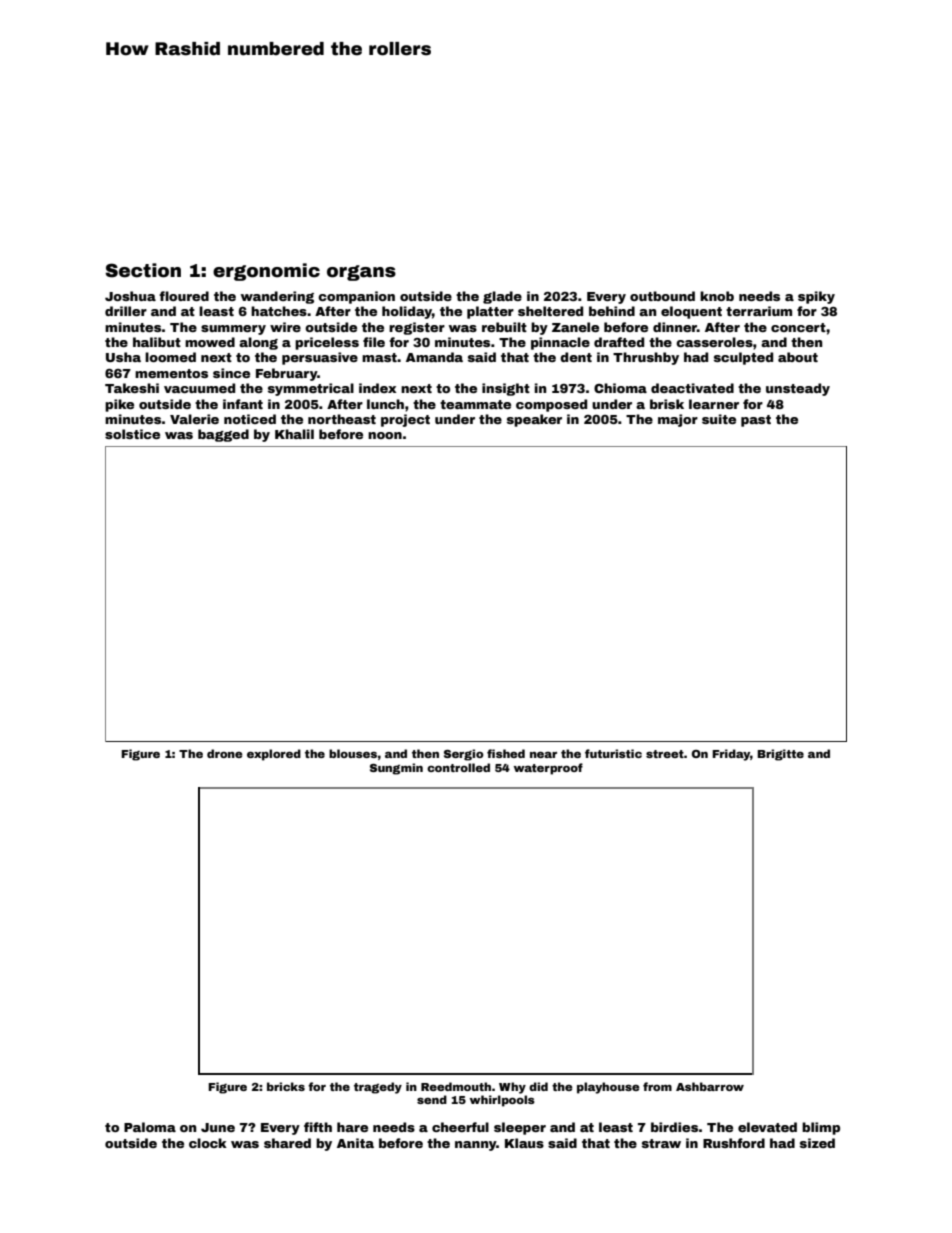  I want to click on Brigitte, so click(780, 755).
